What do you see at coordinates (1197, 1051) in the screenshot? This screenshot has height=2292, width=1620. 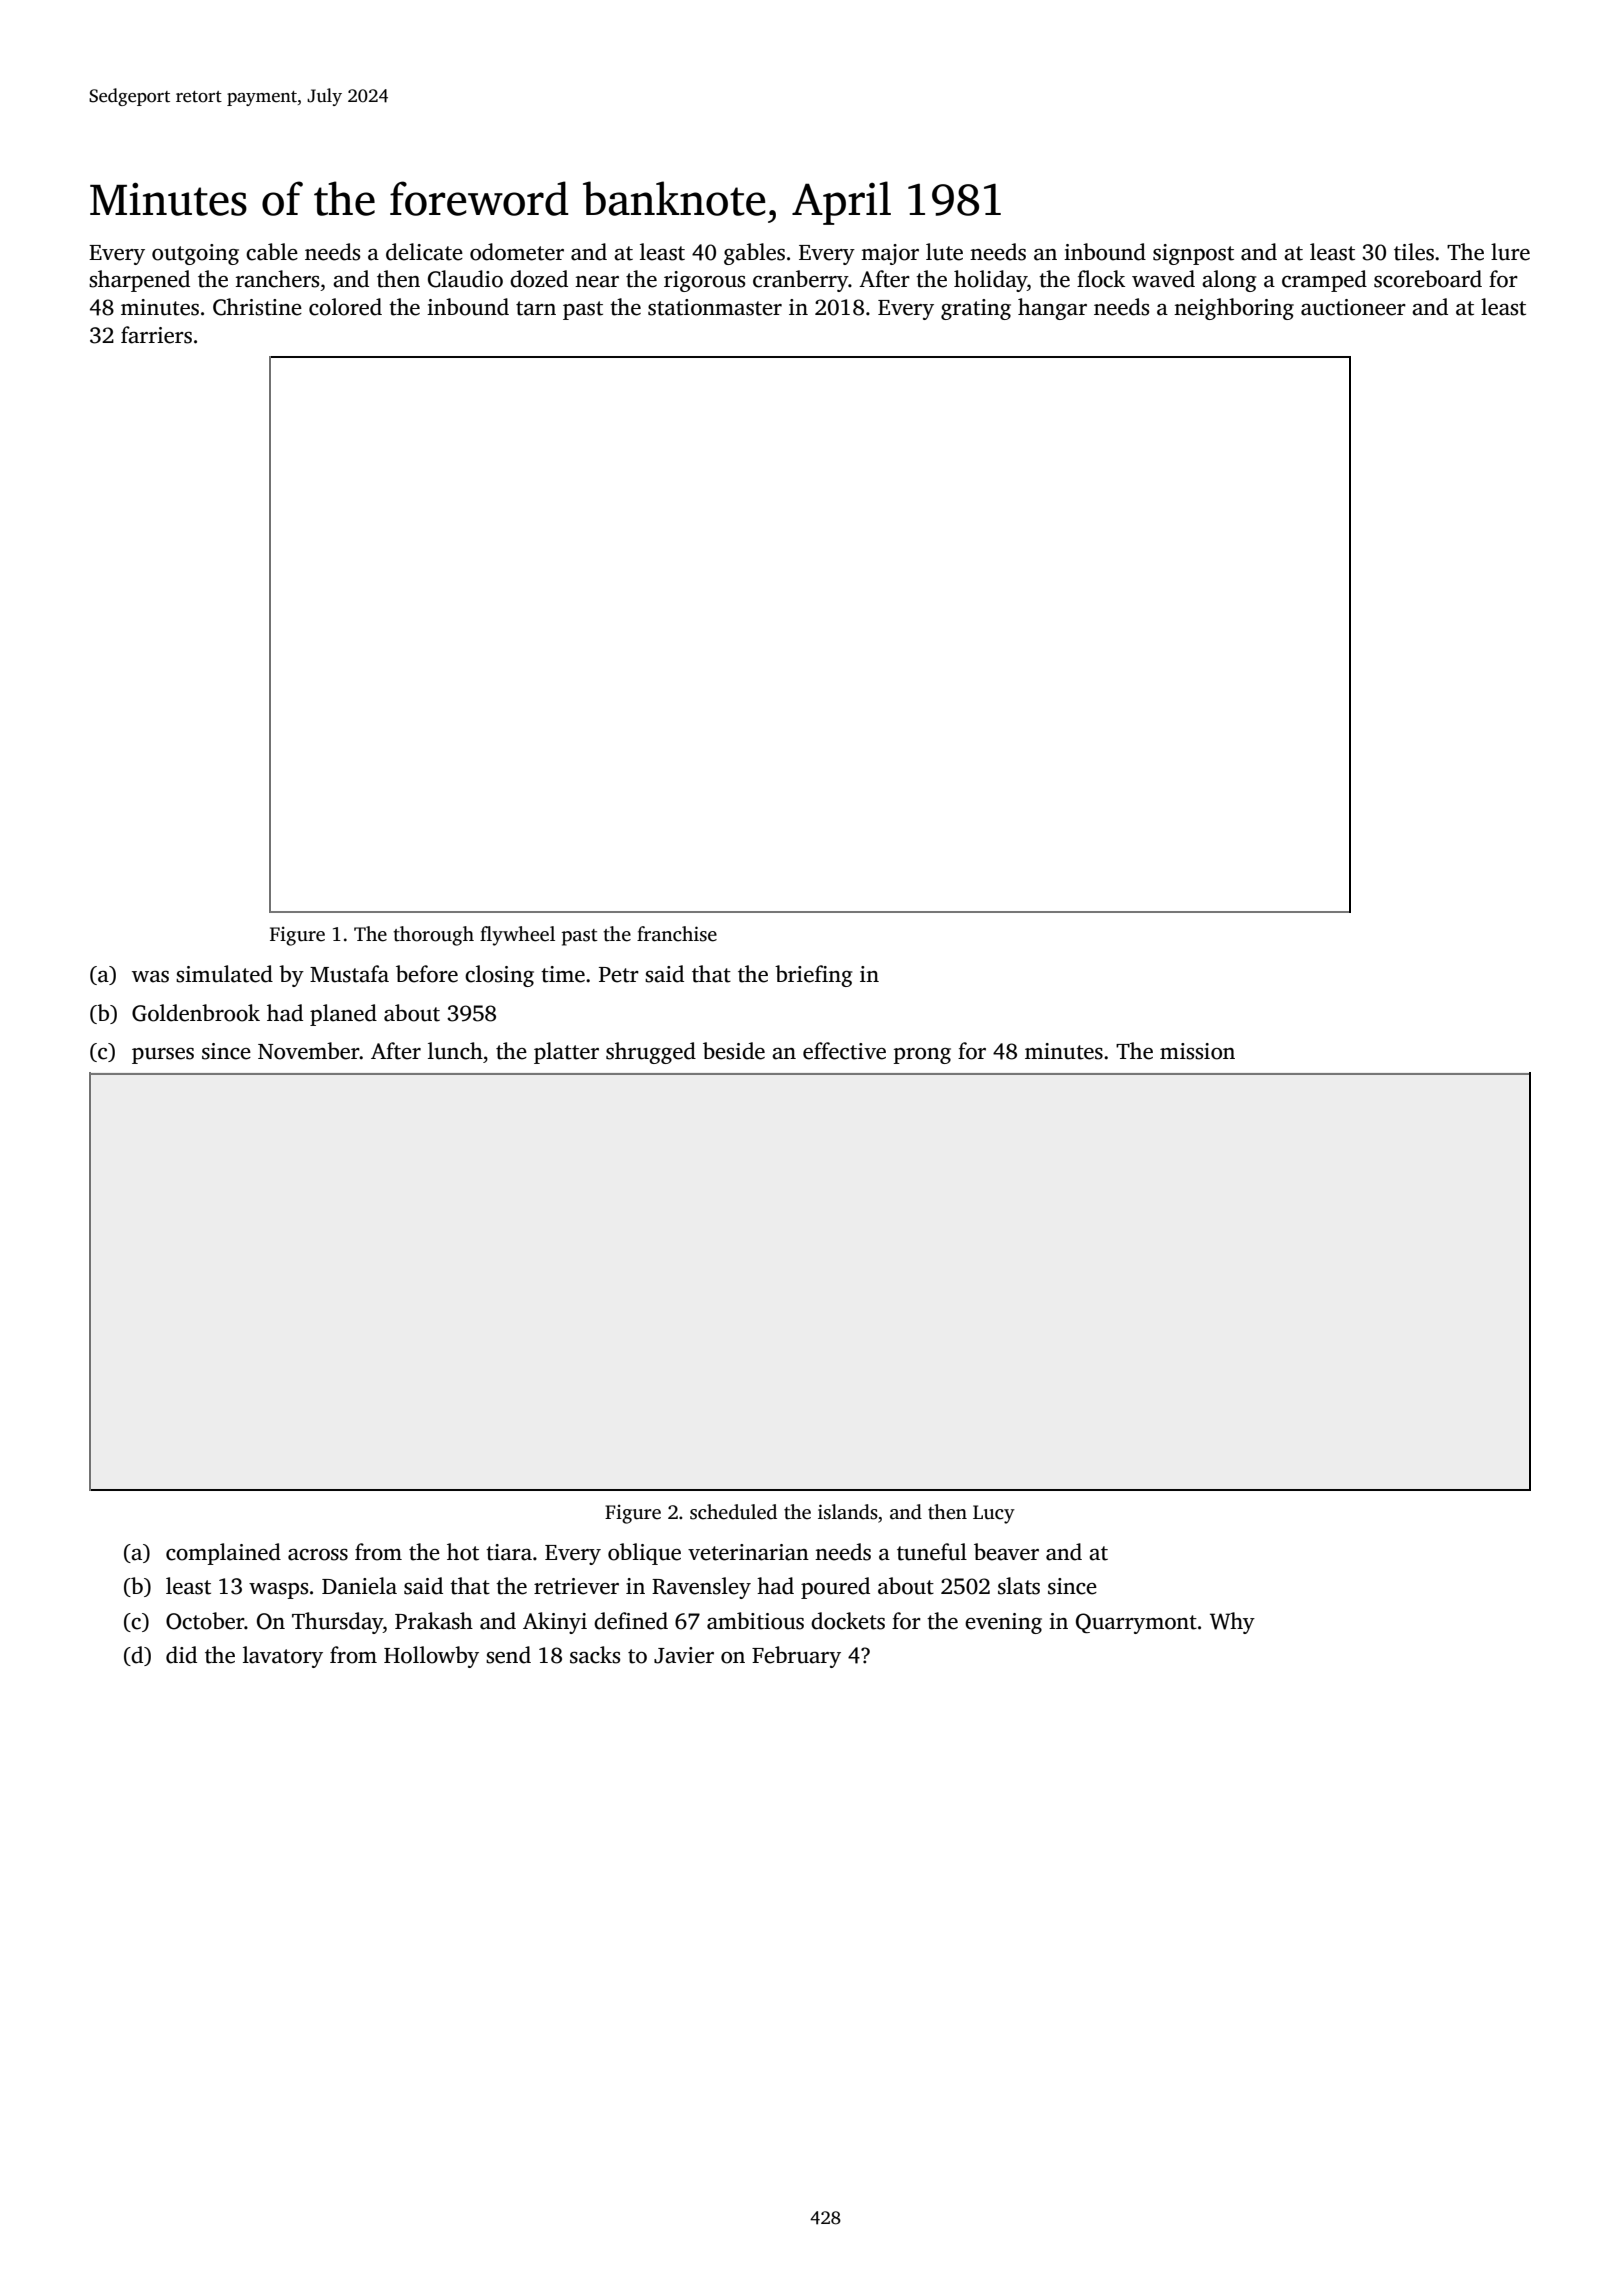 I see `mission` at bounding box center [1197, 1051].
